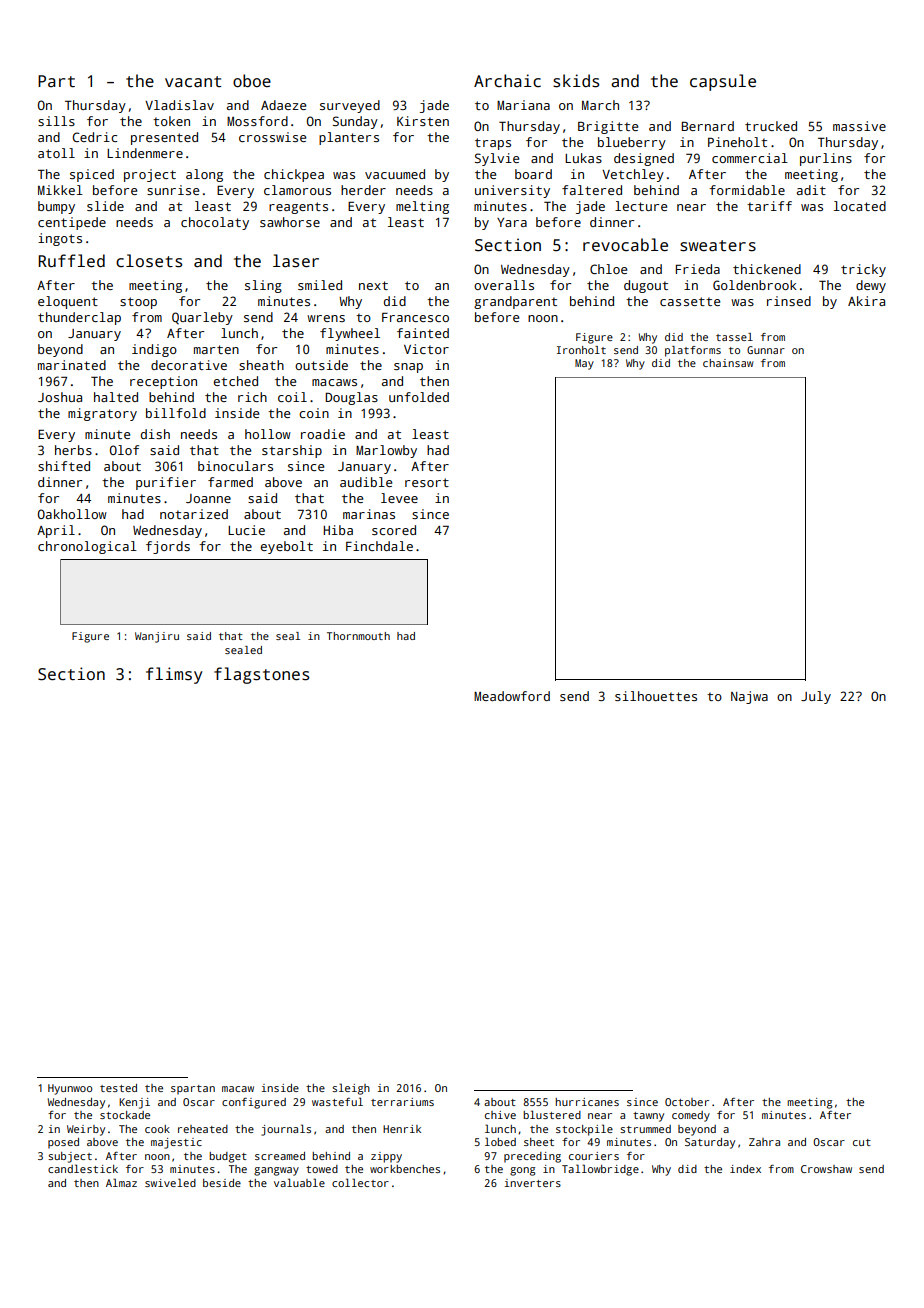 This screenshot has width=924, height=1308. I want to click on October, so click(687, 1102).
